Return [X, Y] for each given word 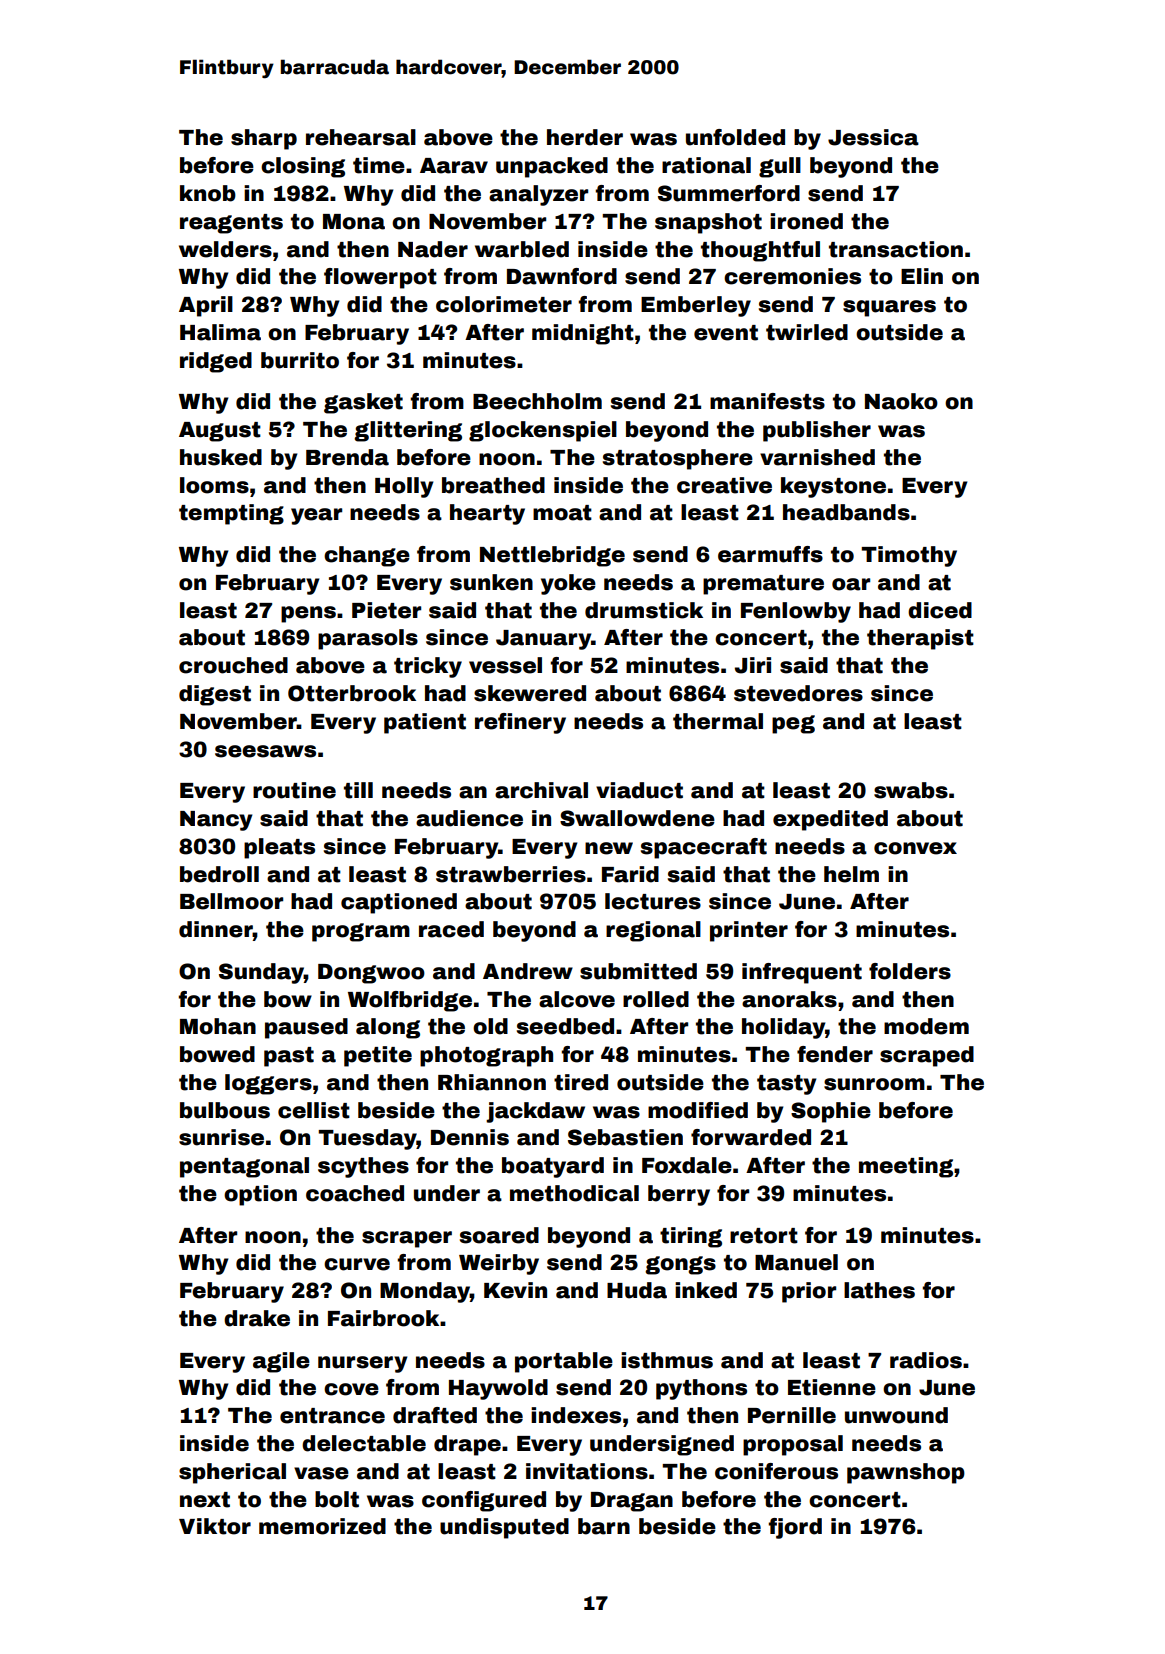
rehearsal [361, 137]
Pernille [792, 1415]
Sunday [261, 973]
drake [257, 1318]
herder [585, 137]
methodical [574, 1193]
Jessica [873, 137]
